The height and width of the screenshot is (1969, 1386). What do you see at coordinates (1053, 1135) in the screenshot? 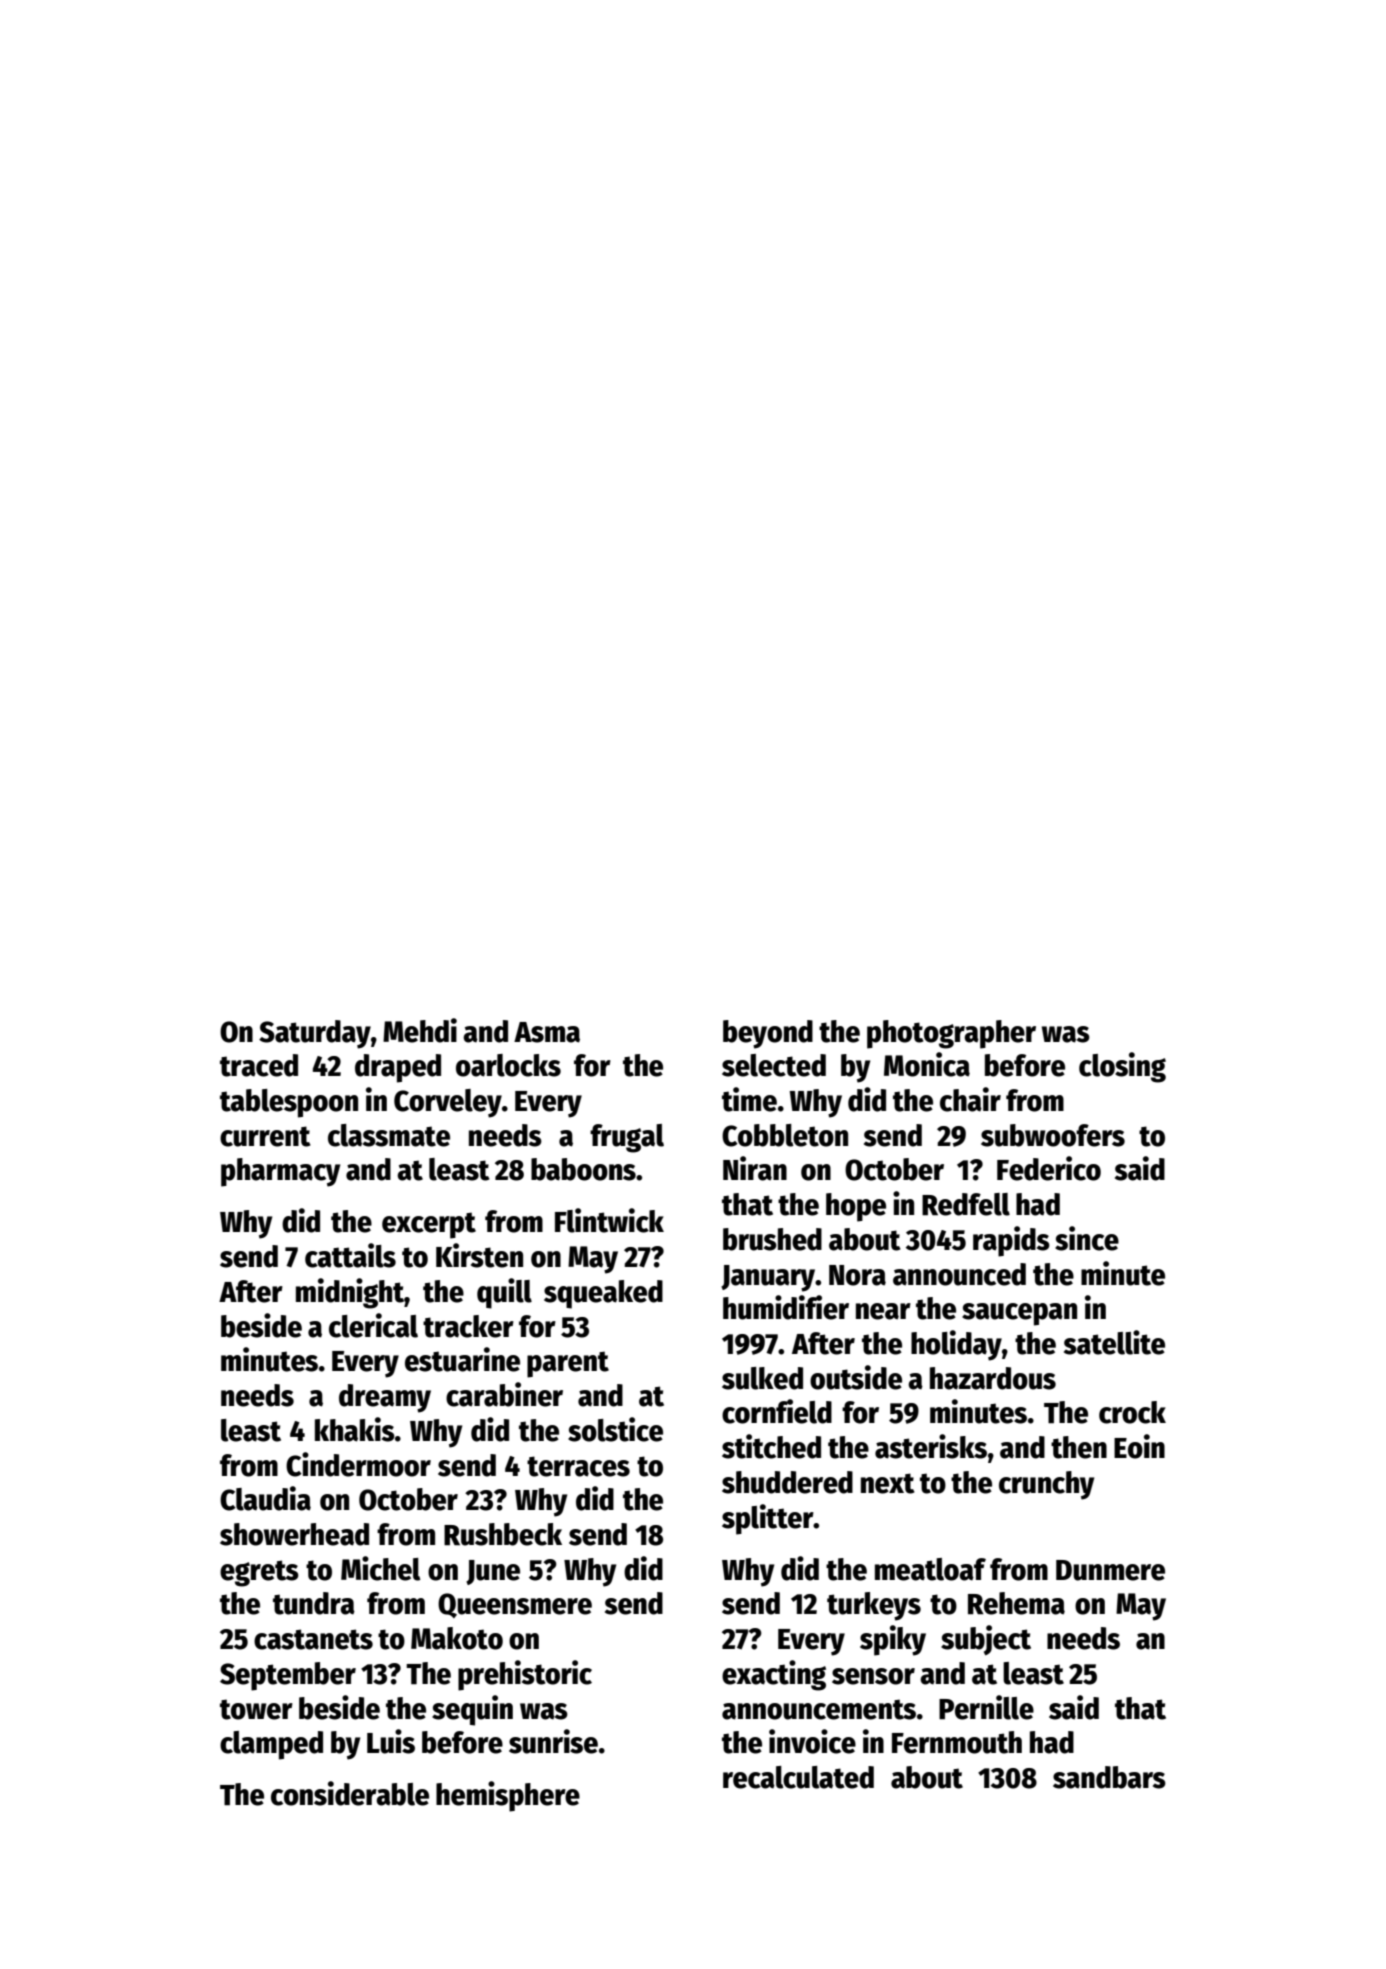
I see `subwoofers` at bounding box center [1053, 1135].
